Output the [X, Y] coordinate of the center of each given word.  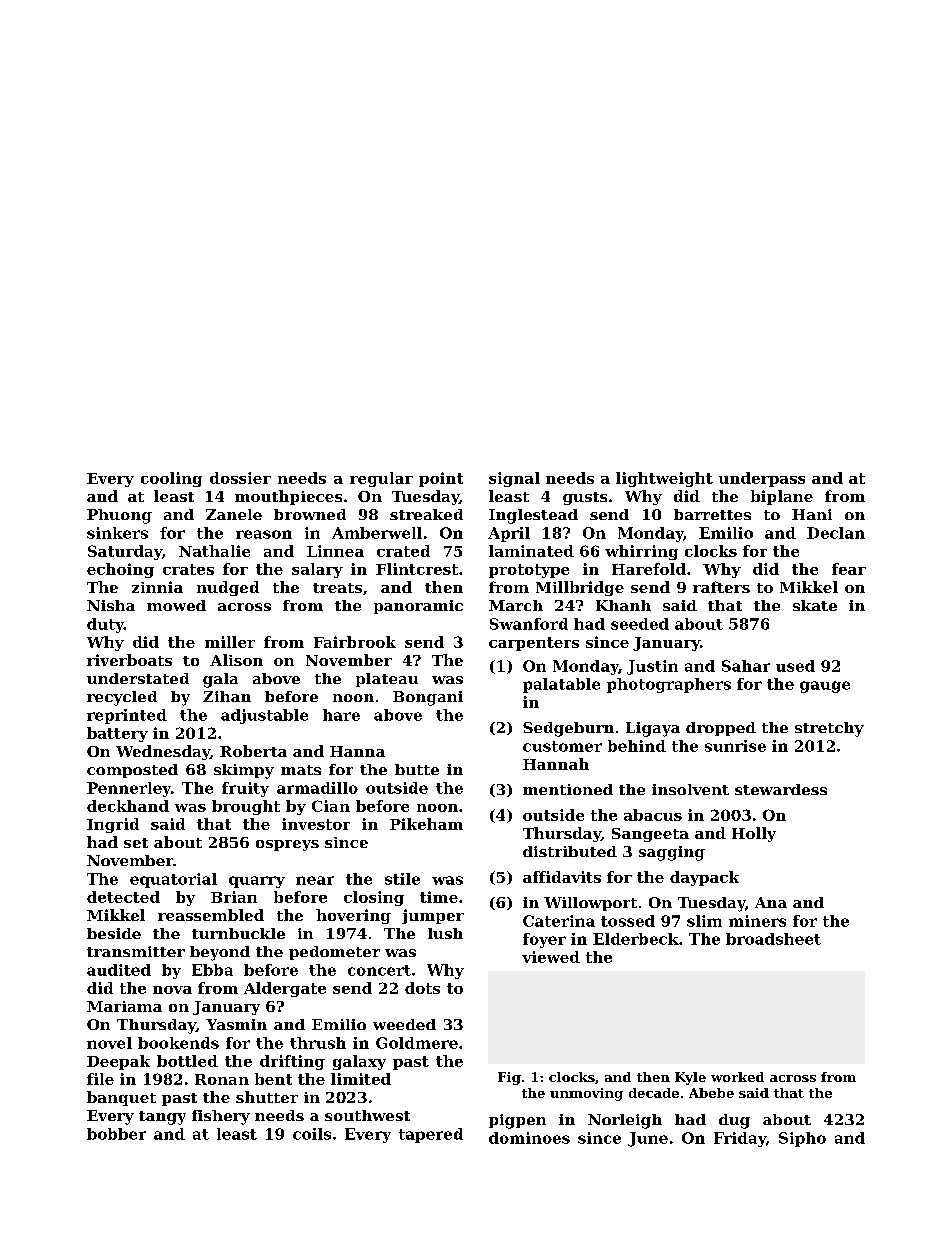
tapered [431, 1135]
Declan [836, 533]
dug [734, 1121]
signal [514, 479]
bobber [116, 1134]
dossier [240, 478]
